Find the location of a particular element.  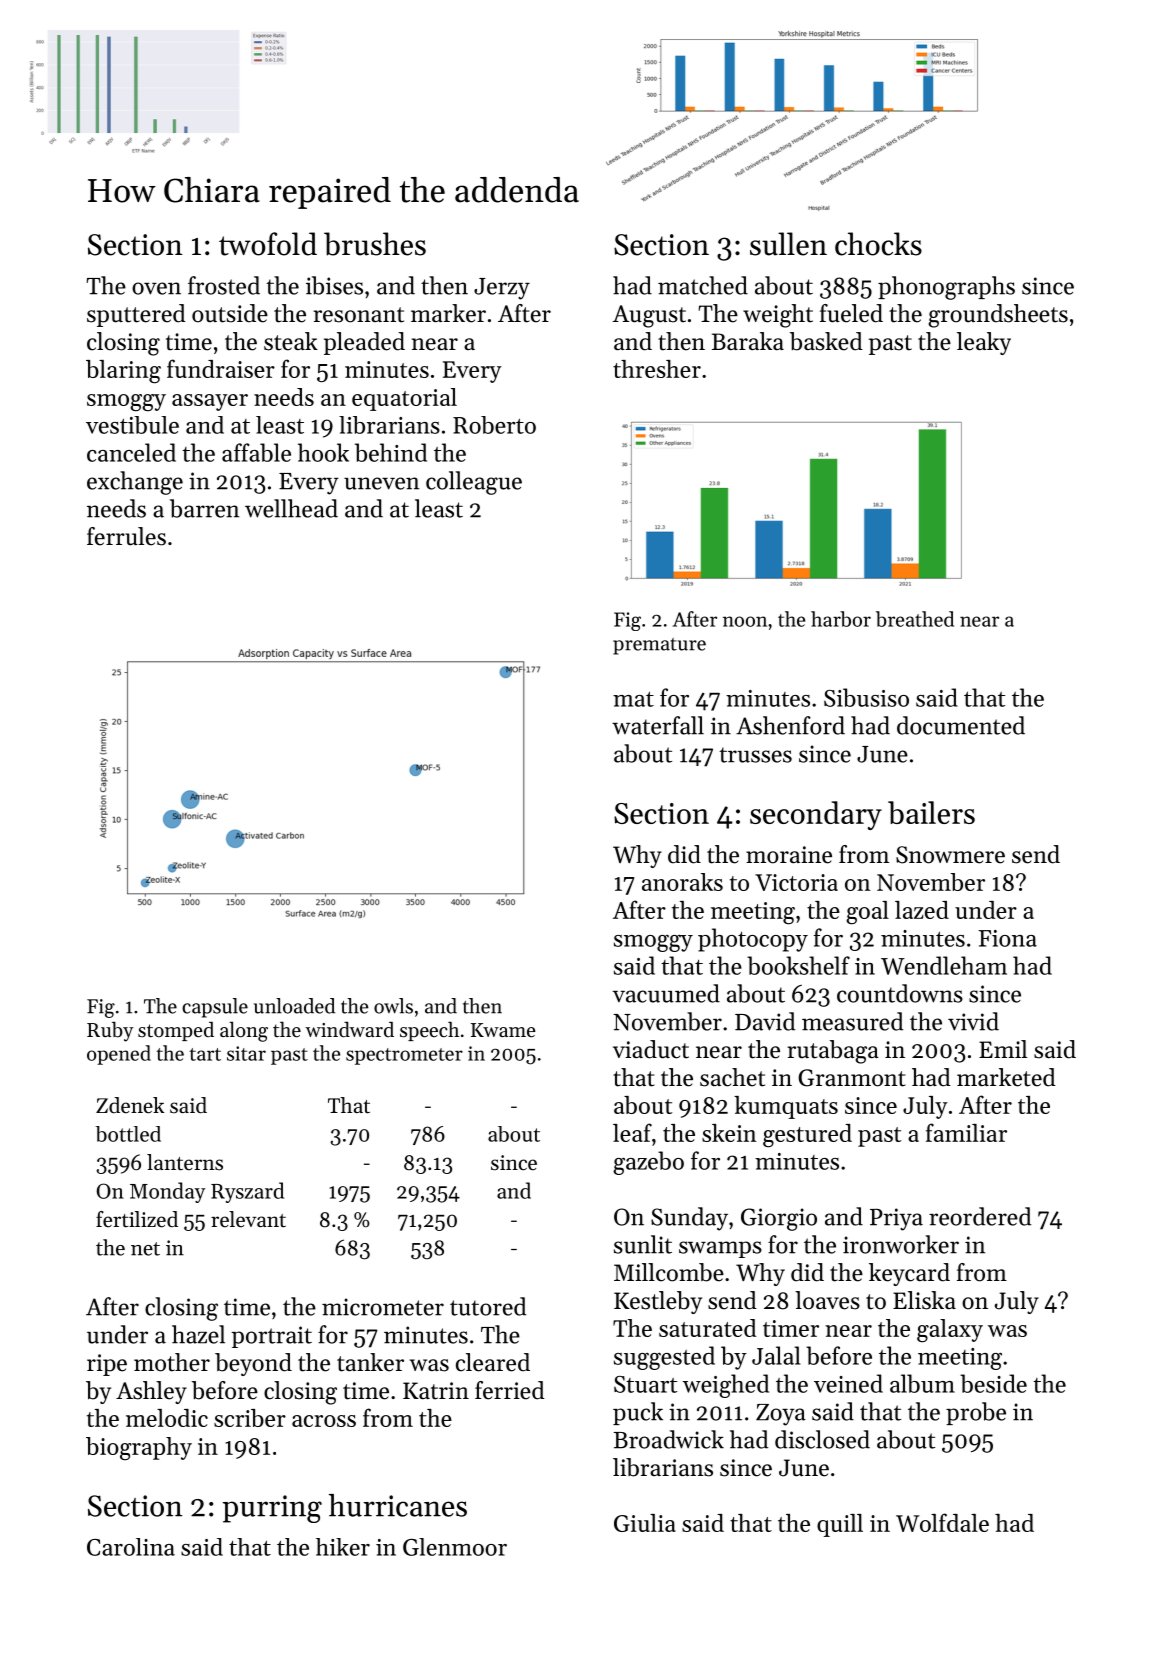

anoraks is located at coordinates (682, 882).
